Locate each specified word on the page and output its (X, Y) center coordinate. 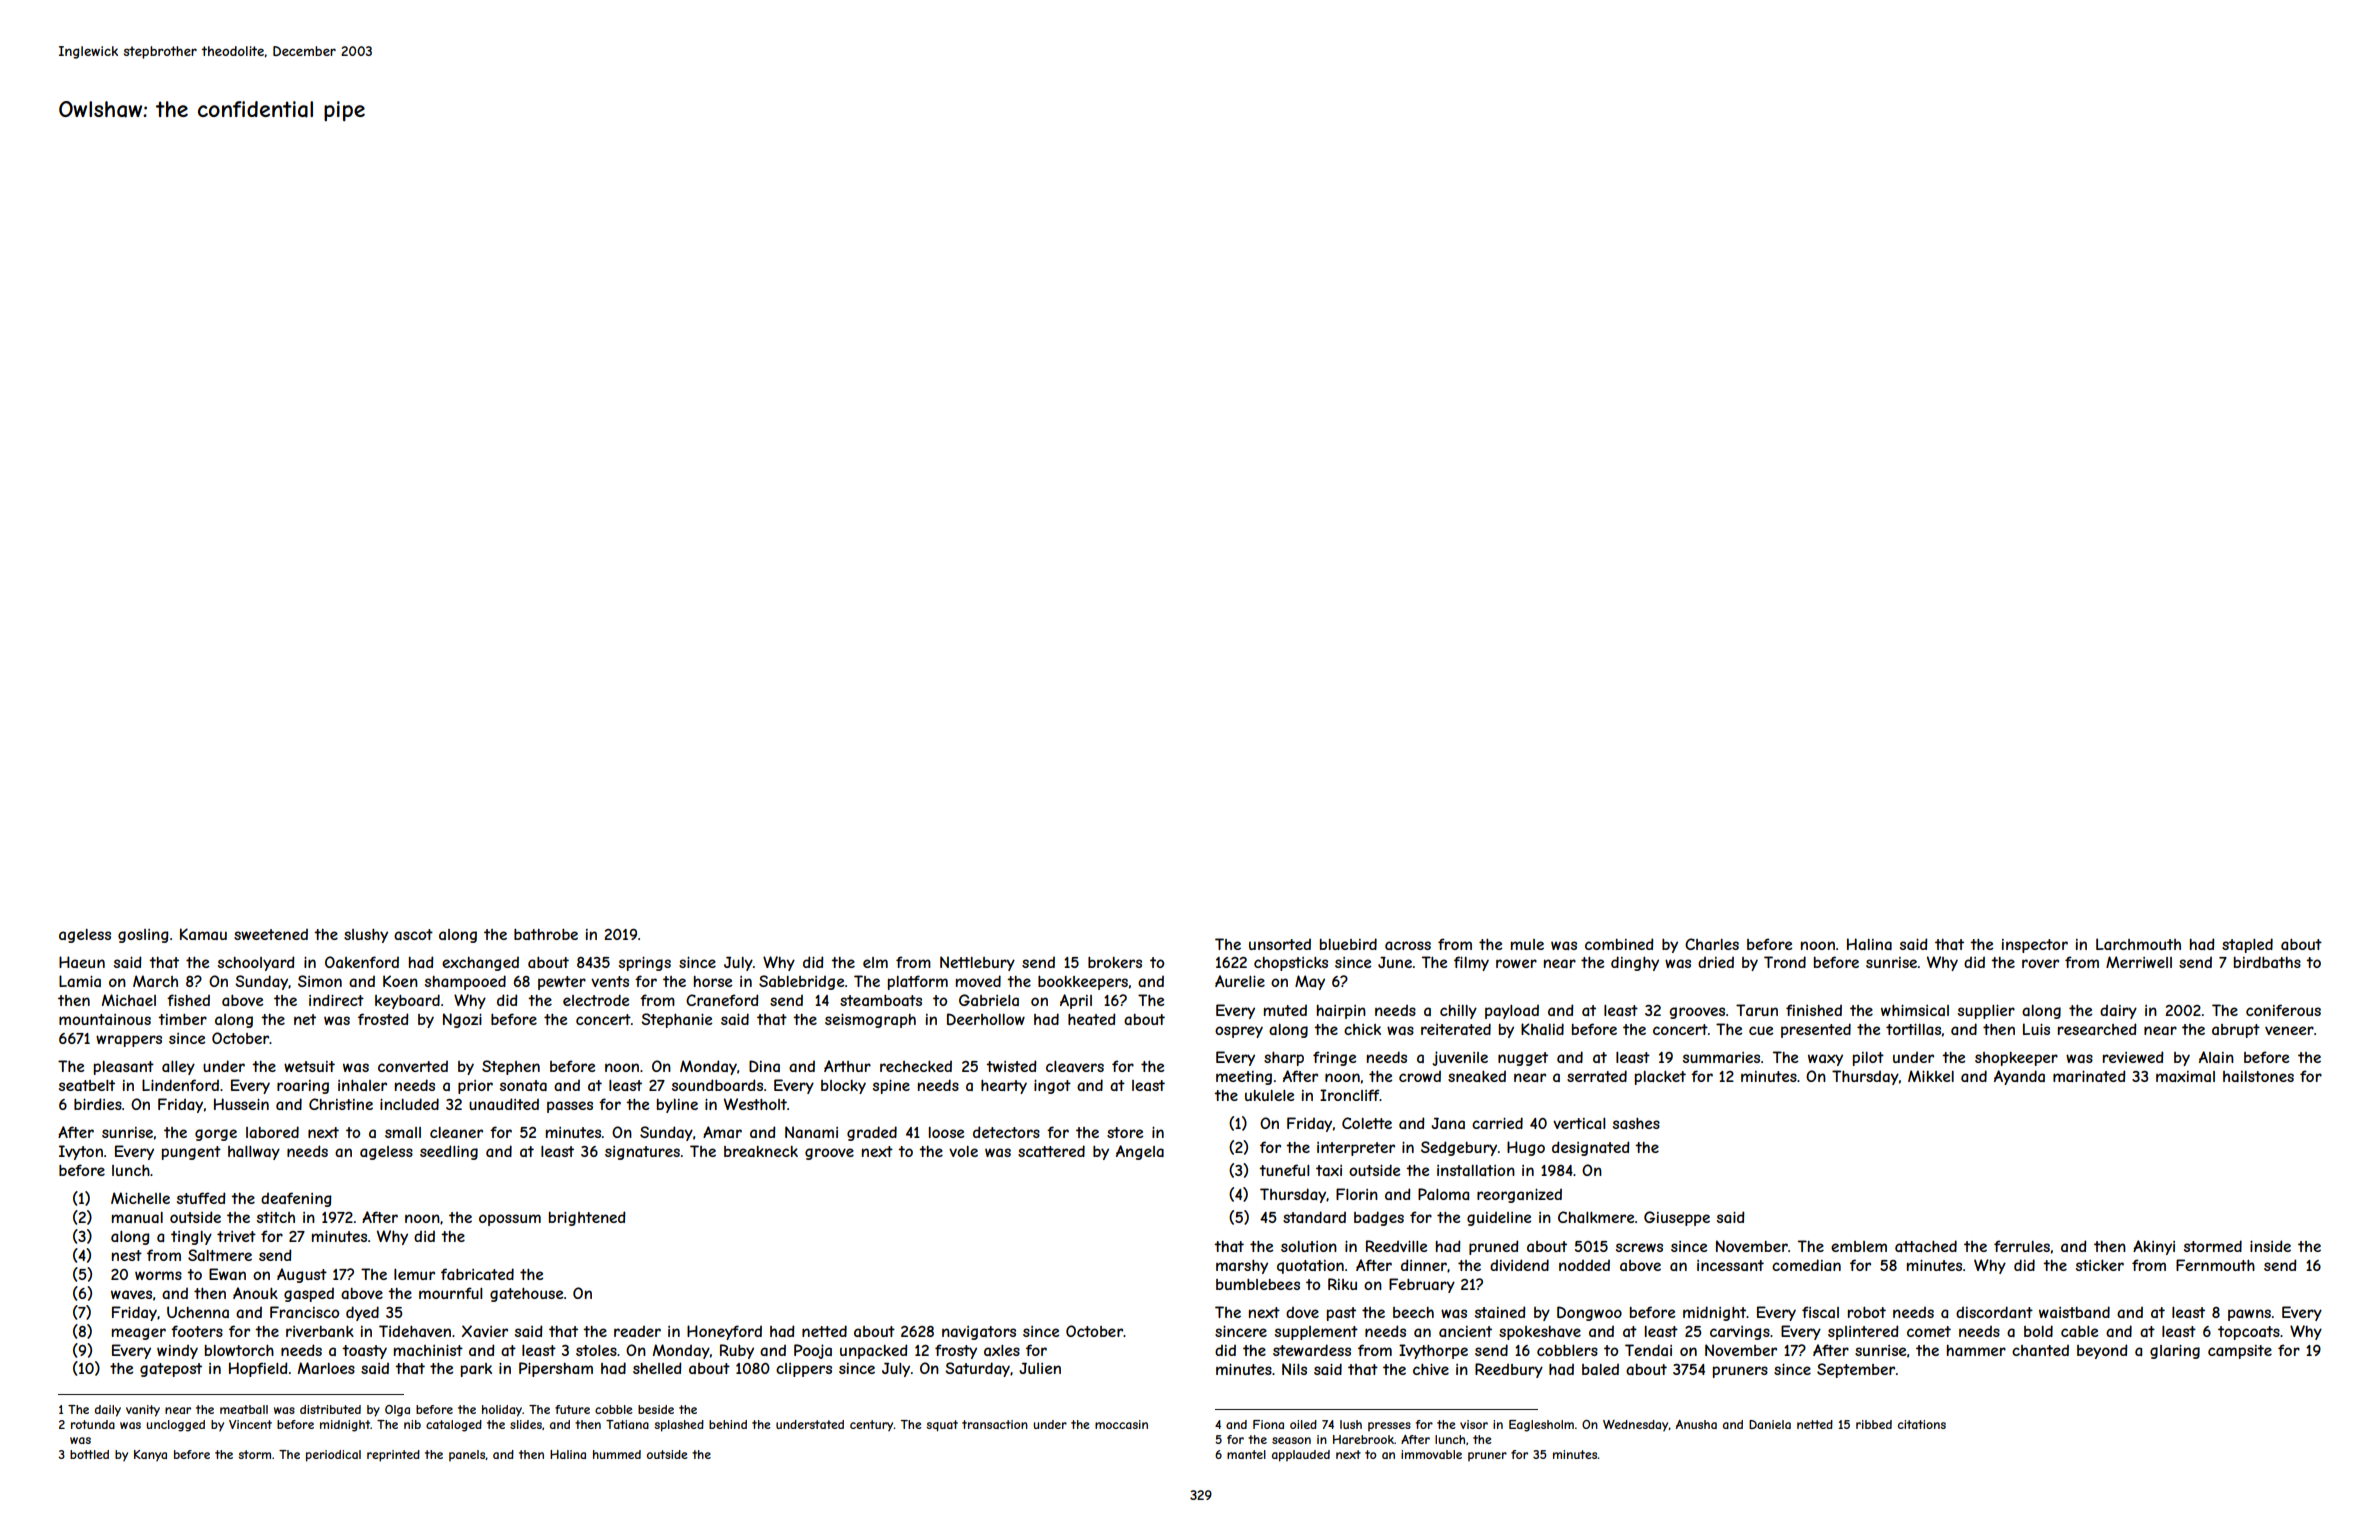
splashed (679, 1426)
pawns (2249, 1315)
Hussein (241, 1104)
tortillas (1913, 1029)
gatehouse (527, 1295)
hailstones (2258, 1076)
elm (875, 962)
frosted (383, 1019)
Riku (1342, 1284)
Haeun (82, 962)
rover (2040, 963)
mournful (451, 1293)
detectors (1006, 1132)
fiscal (1820, 1312)
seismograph (870, 1021)
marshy (1242, 1267)
